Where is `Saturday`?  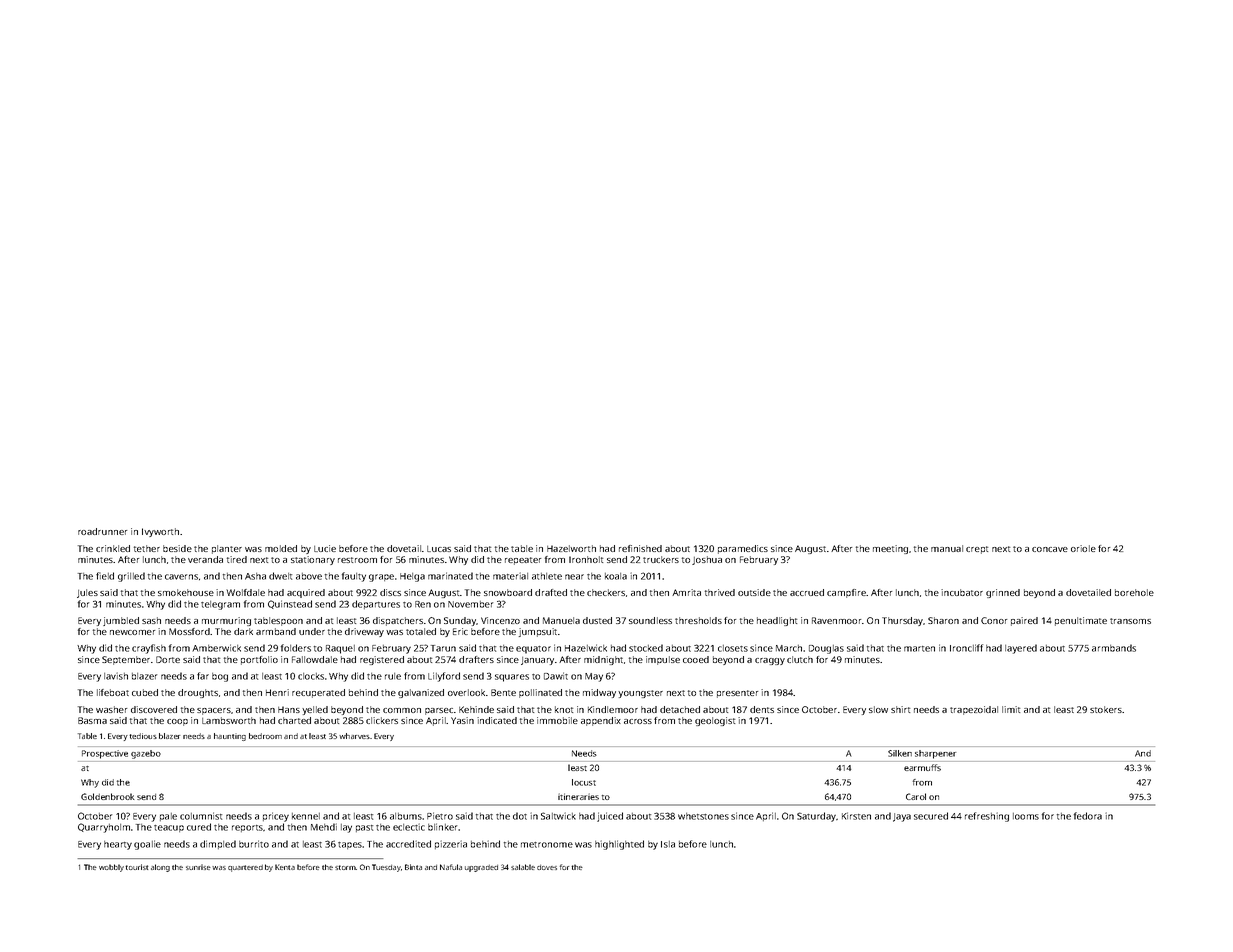 Saturday is located at coordinates (816, 817).
